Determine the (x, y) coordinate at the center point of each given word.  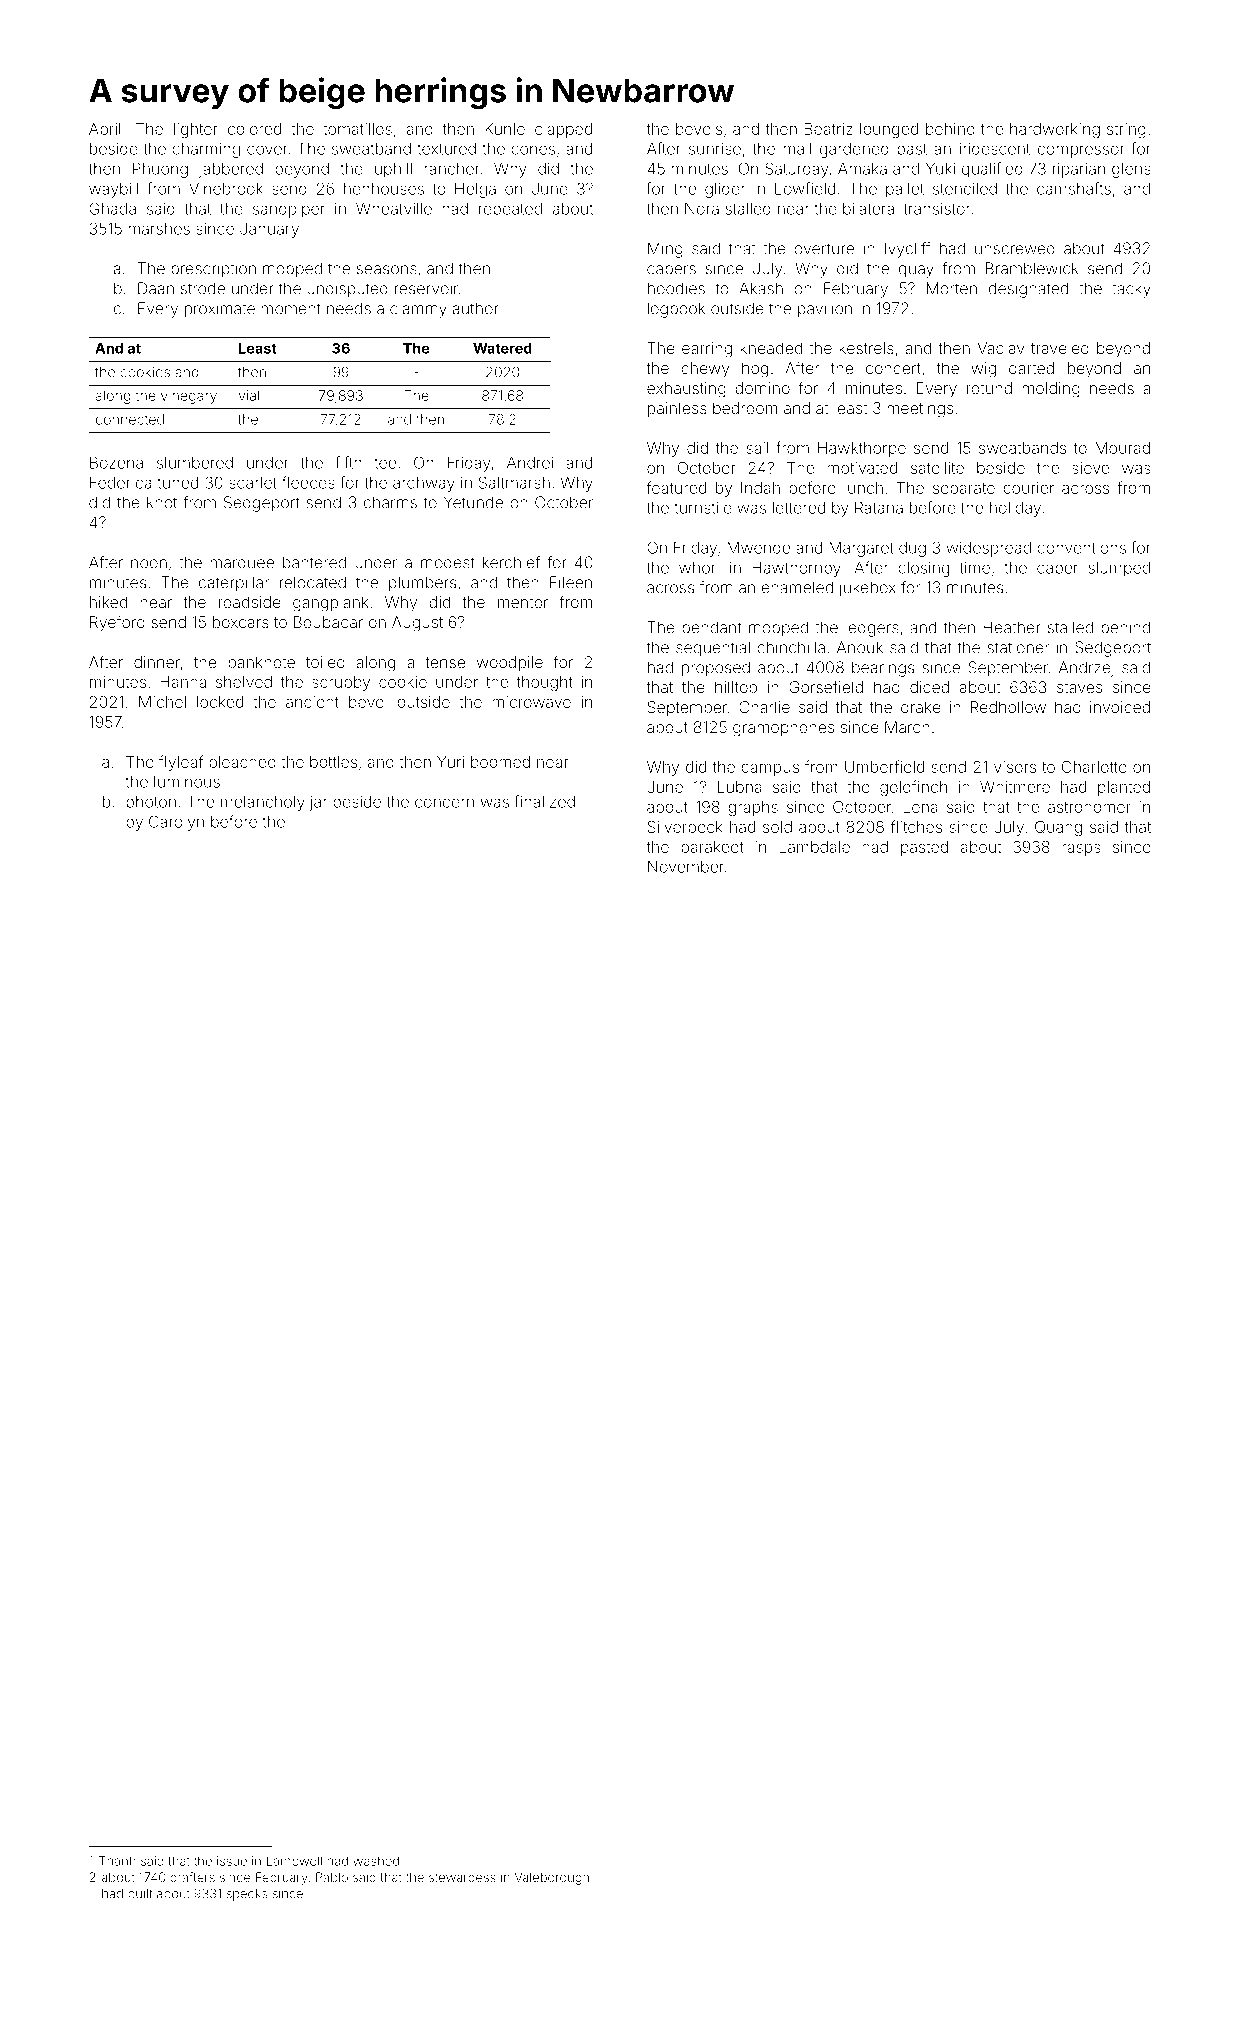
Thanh (117, 1861)
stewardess (462, 1877)
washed (376, 1861)
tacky (1131, 290)
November (686, 867)
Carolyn (176, 823)
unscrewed (1015, 249)
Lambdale (814, 847)
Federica (121, 482)
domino (762, 388)
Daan (156, 288)
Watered (502, 348)
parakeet (712, 848)
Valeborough (552, 1878)
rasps (1081, 850)
